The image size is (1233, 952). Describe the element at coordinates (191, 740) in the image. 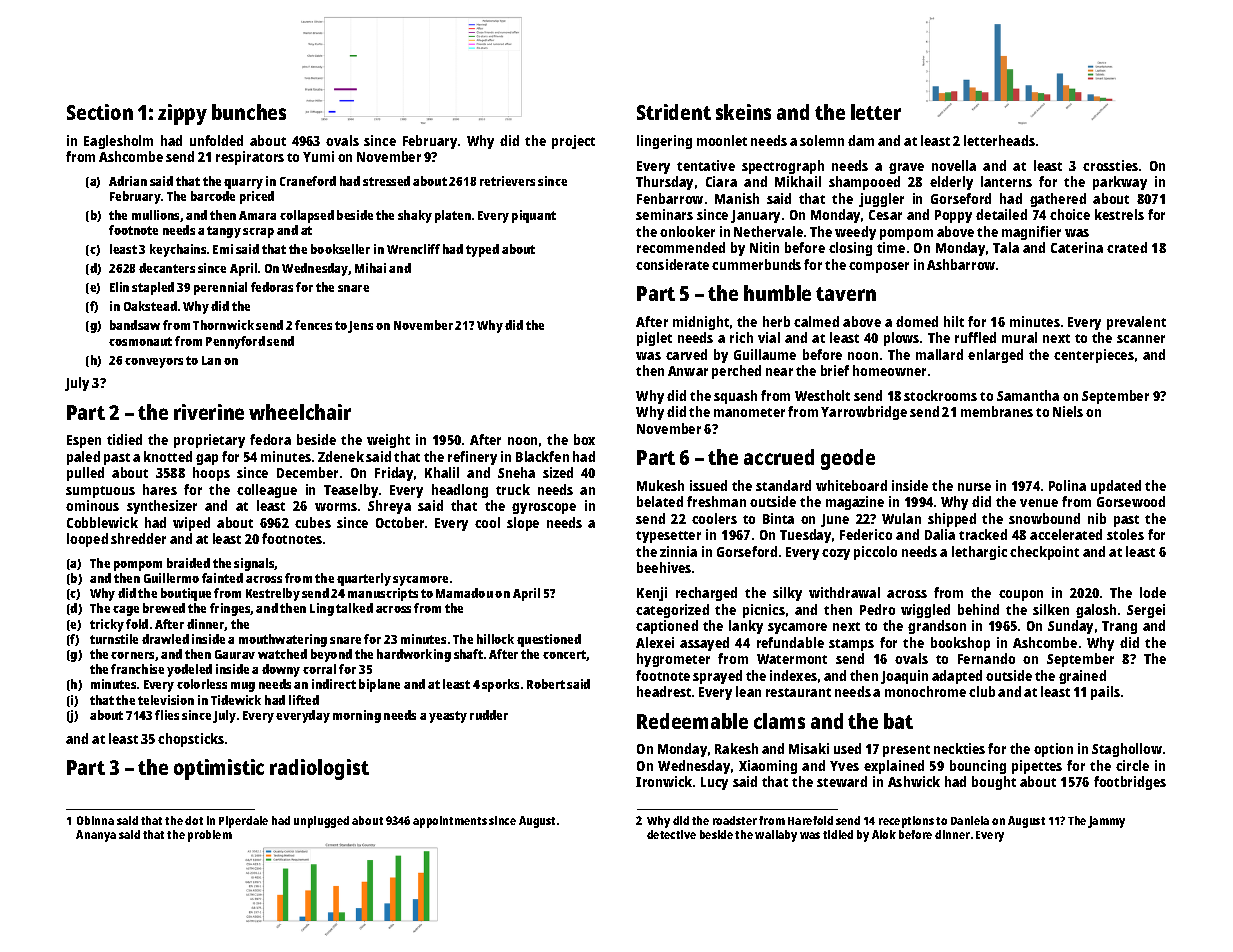

I see `chopsticks` at that location.
